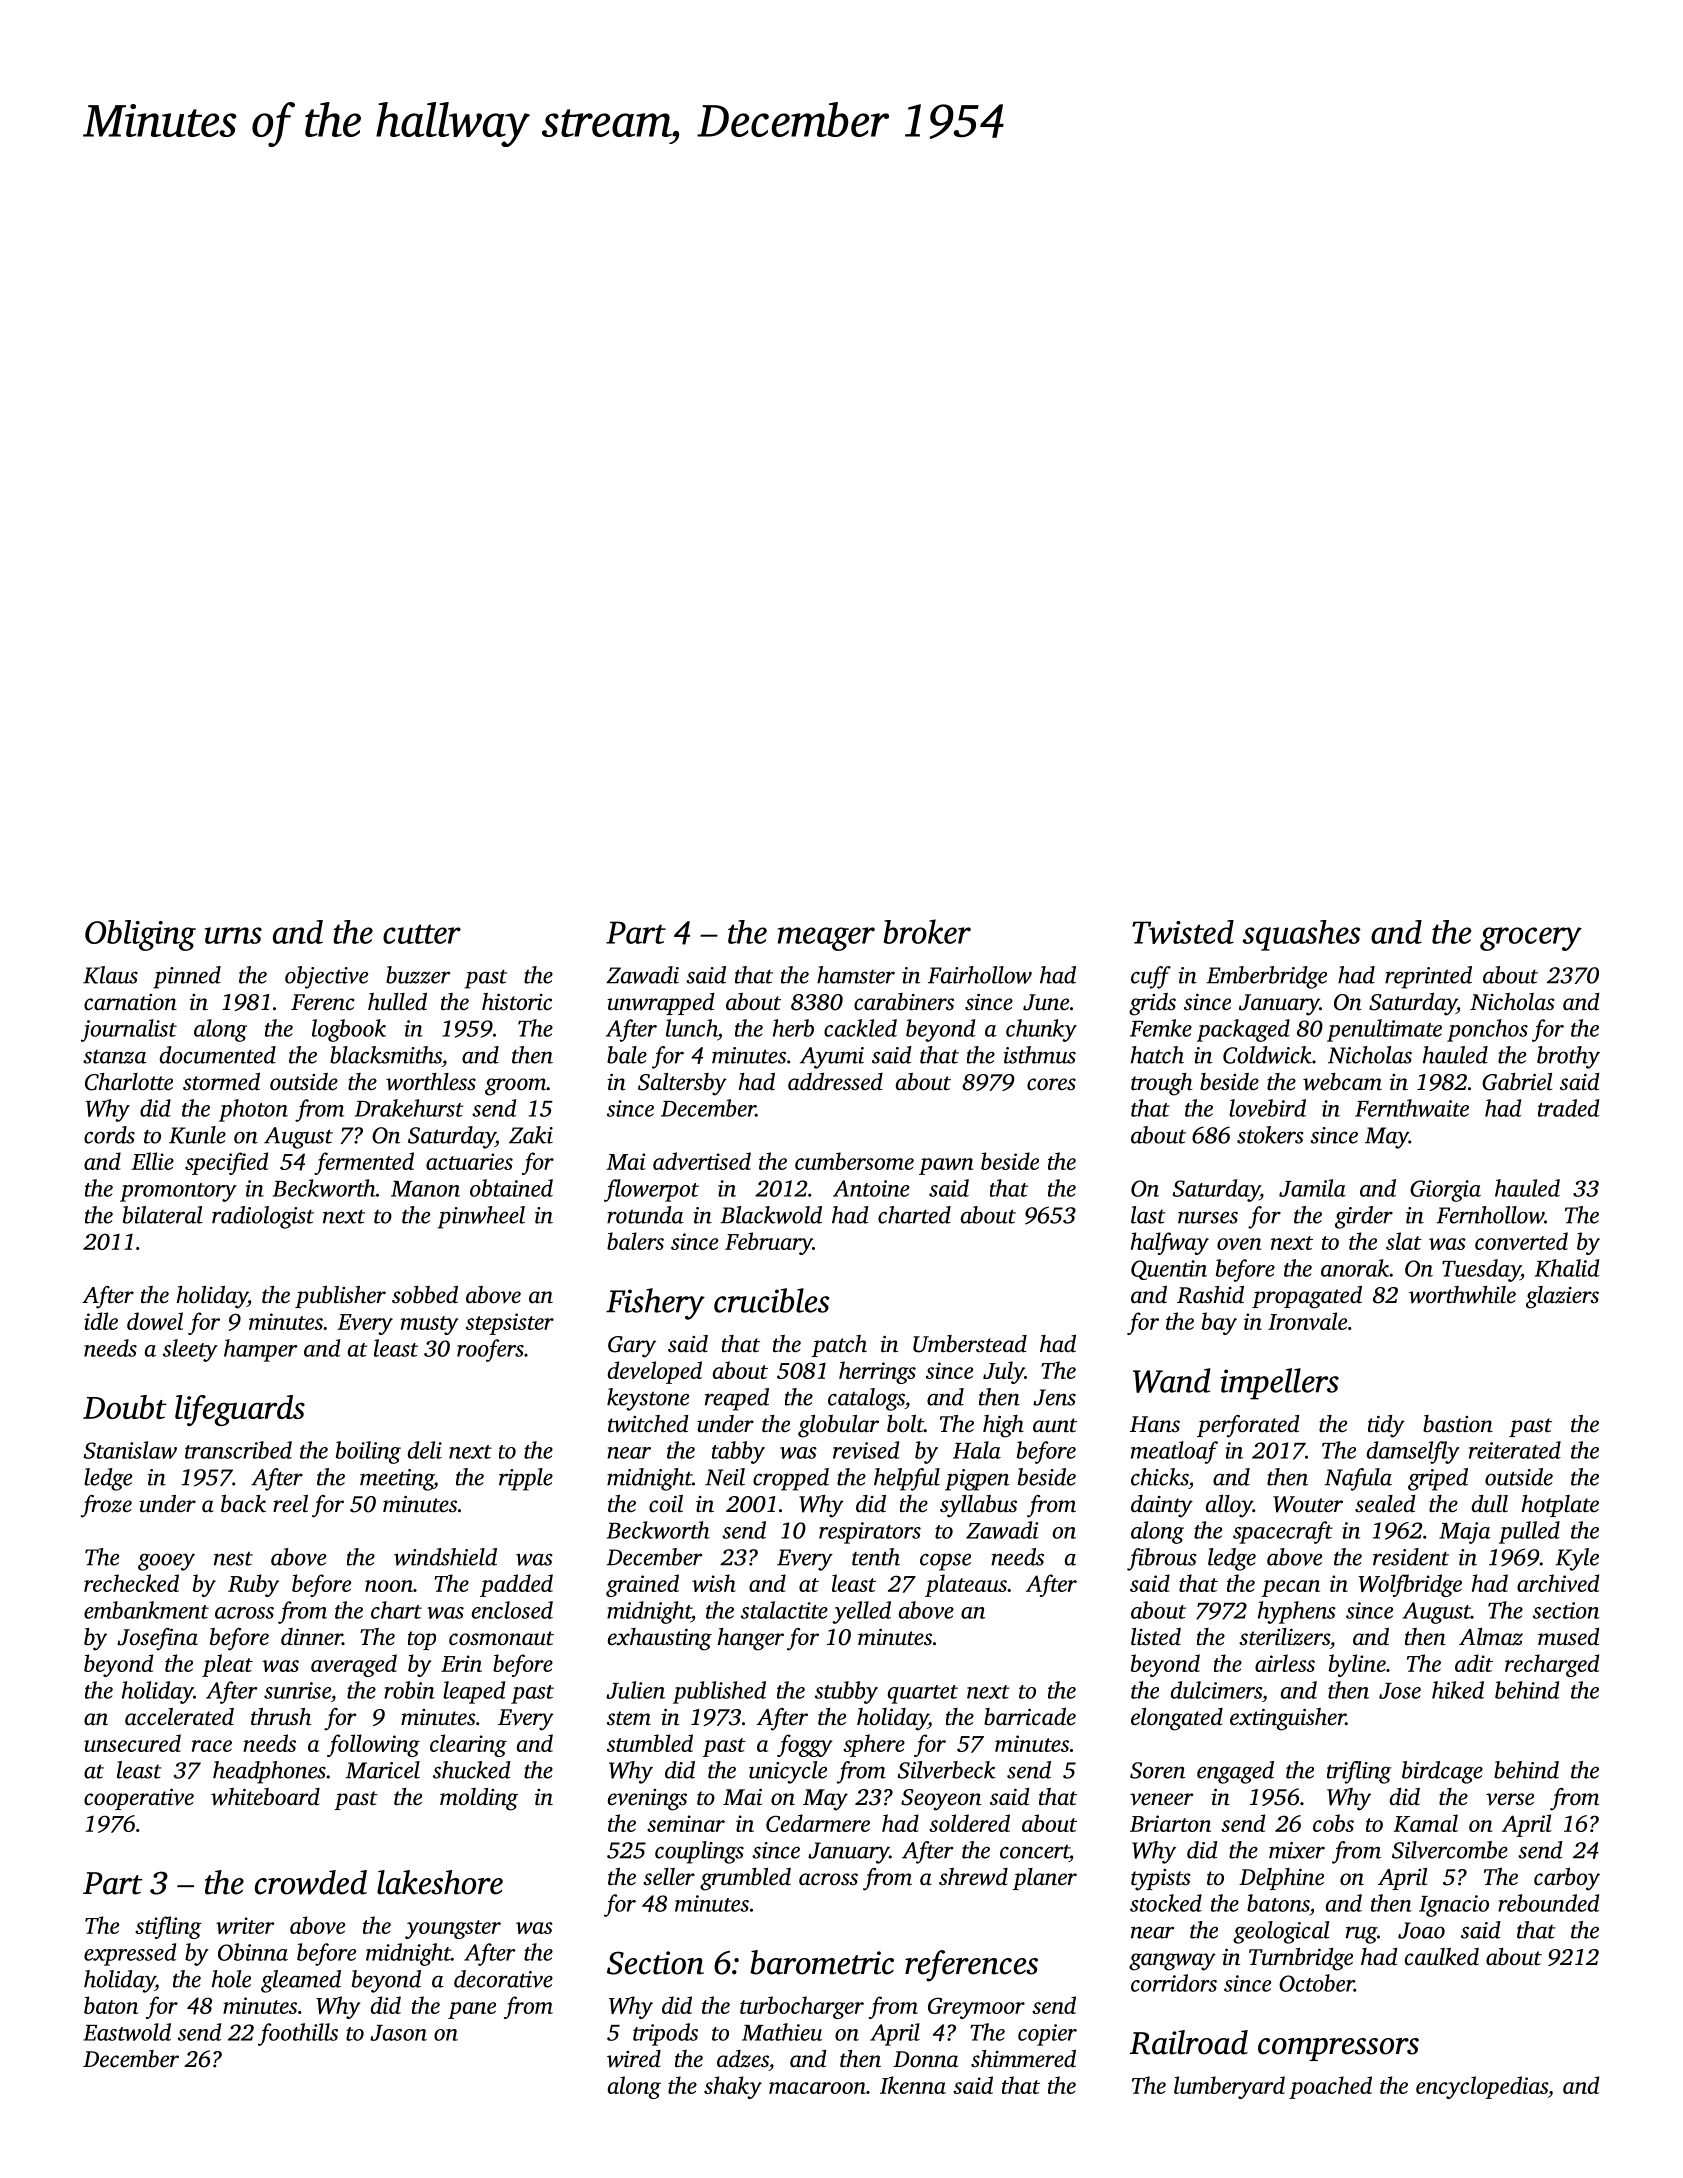  I want to click on averaged, so click(354, 1665).
